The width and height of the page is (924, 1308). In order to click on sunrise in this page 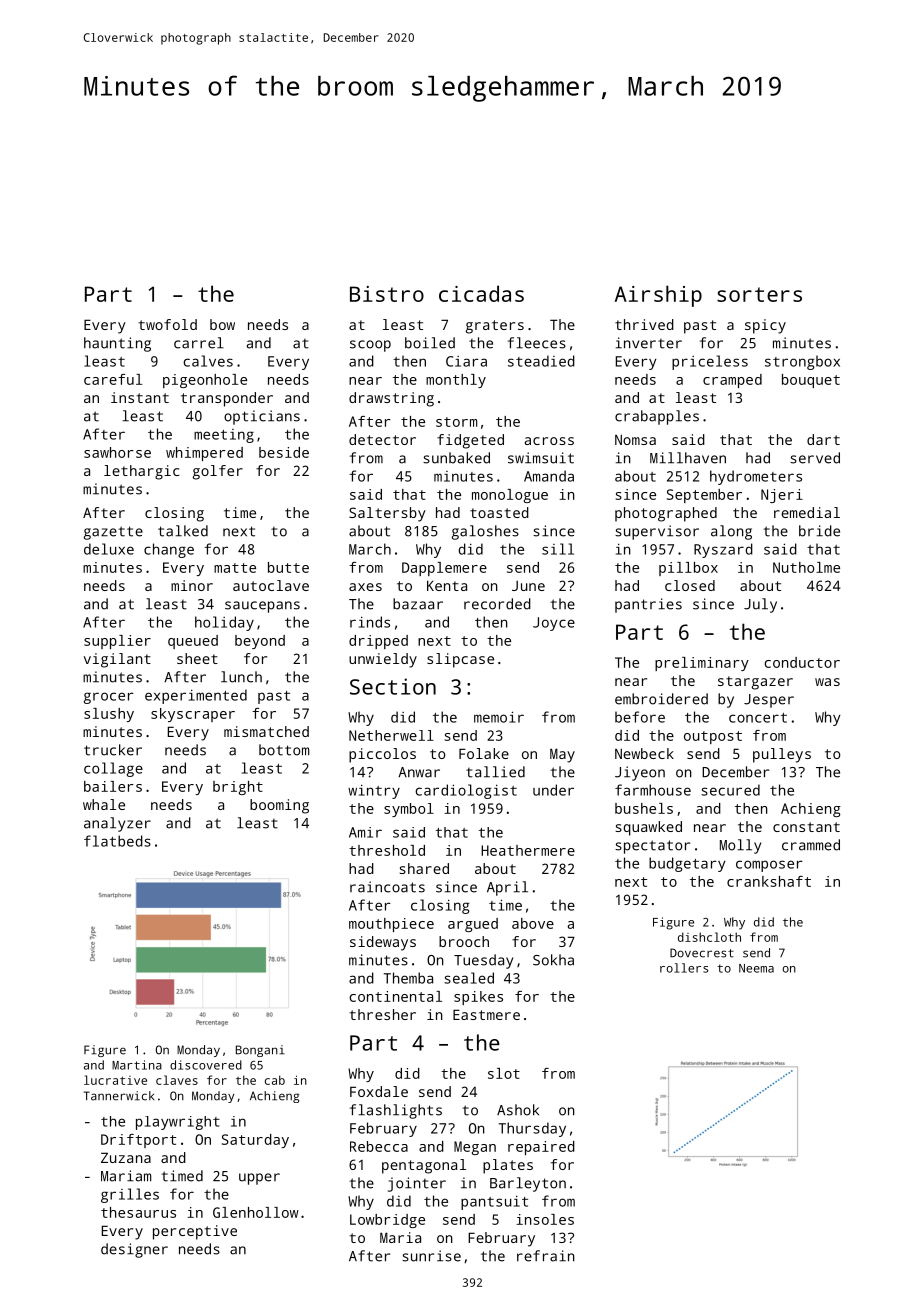, I will do `click(431, 1256)`.
